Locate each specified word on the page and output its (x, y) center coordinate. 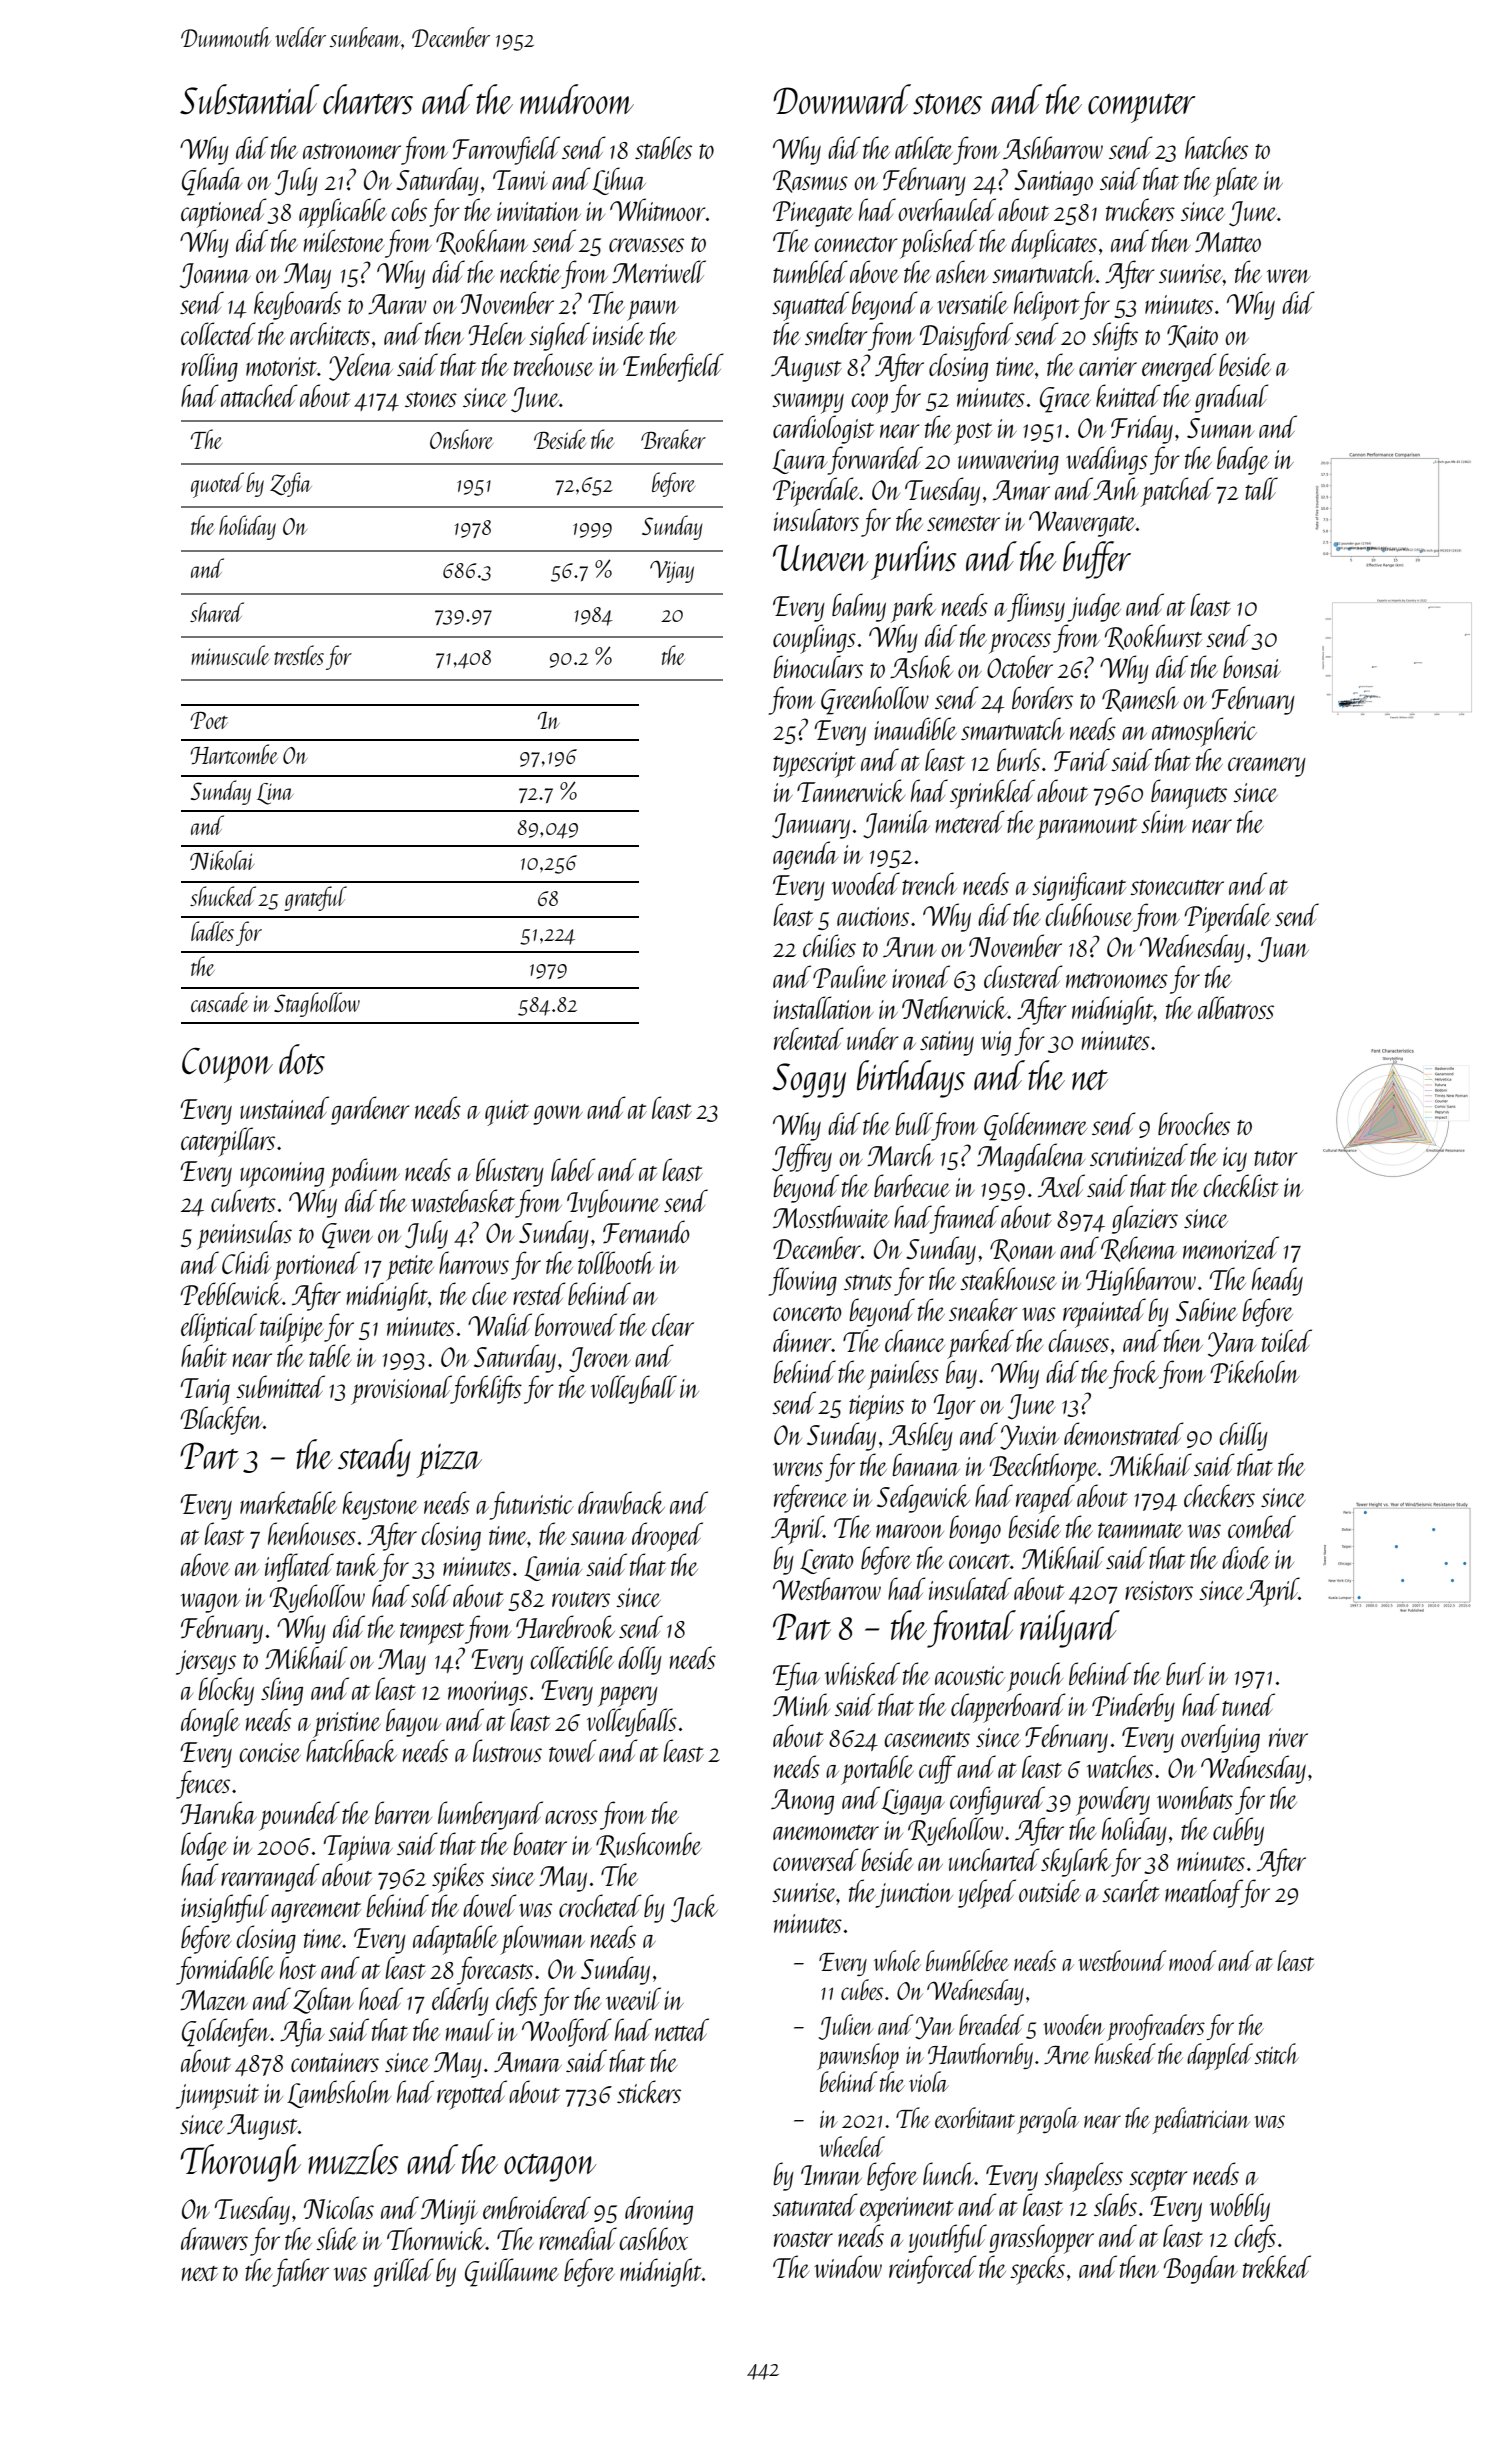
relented (809, 1038)
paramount (1087, 829)
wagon (210, 1603)
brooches (1194, 1123)
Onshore (461, 439)
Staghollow (317, 1004)
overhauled (947, 209)
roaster (803, 2239)
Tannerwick (851, 790)
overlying (1220, 1738)
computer (1141, 108)
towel (572, 1750)
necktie (530, 271)
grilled (403, 2272)
